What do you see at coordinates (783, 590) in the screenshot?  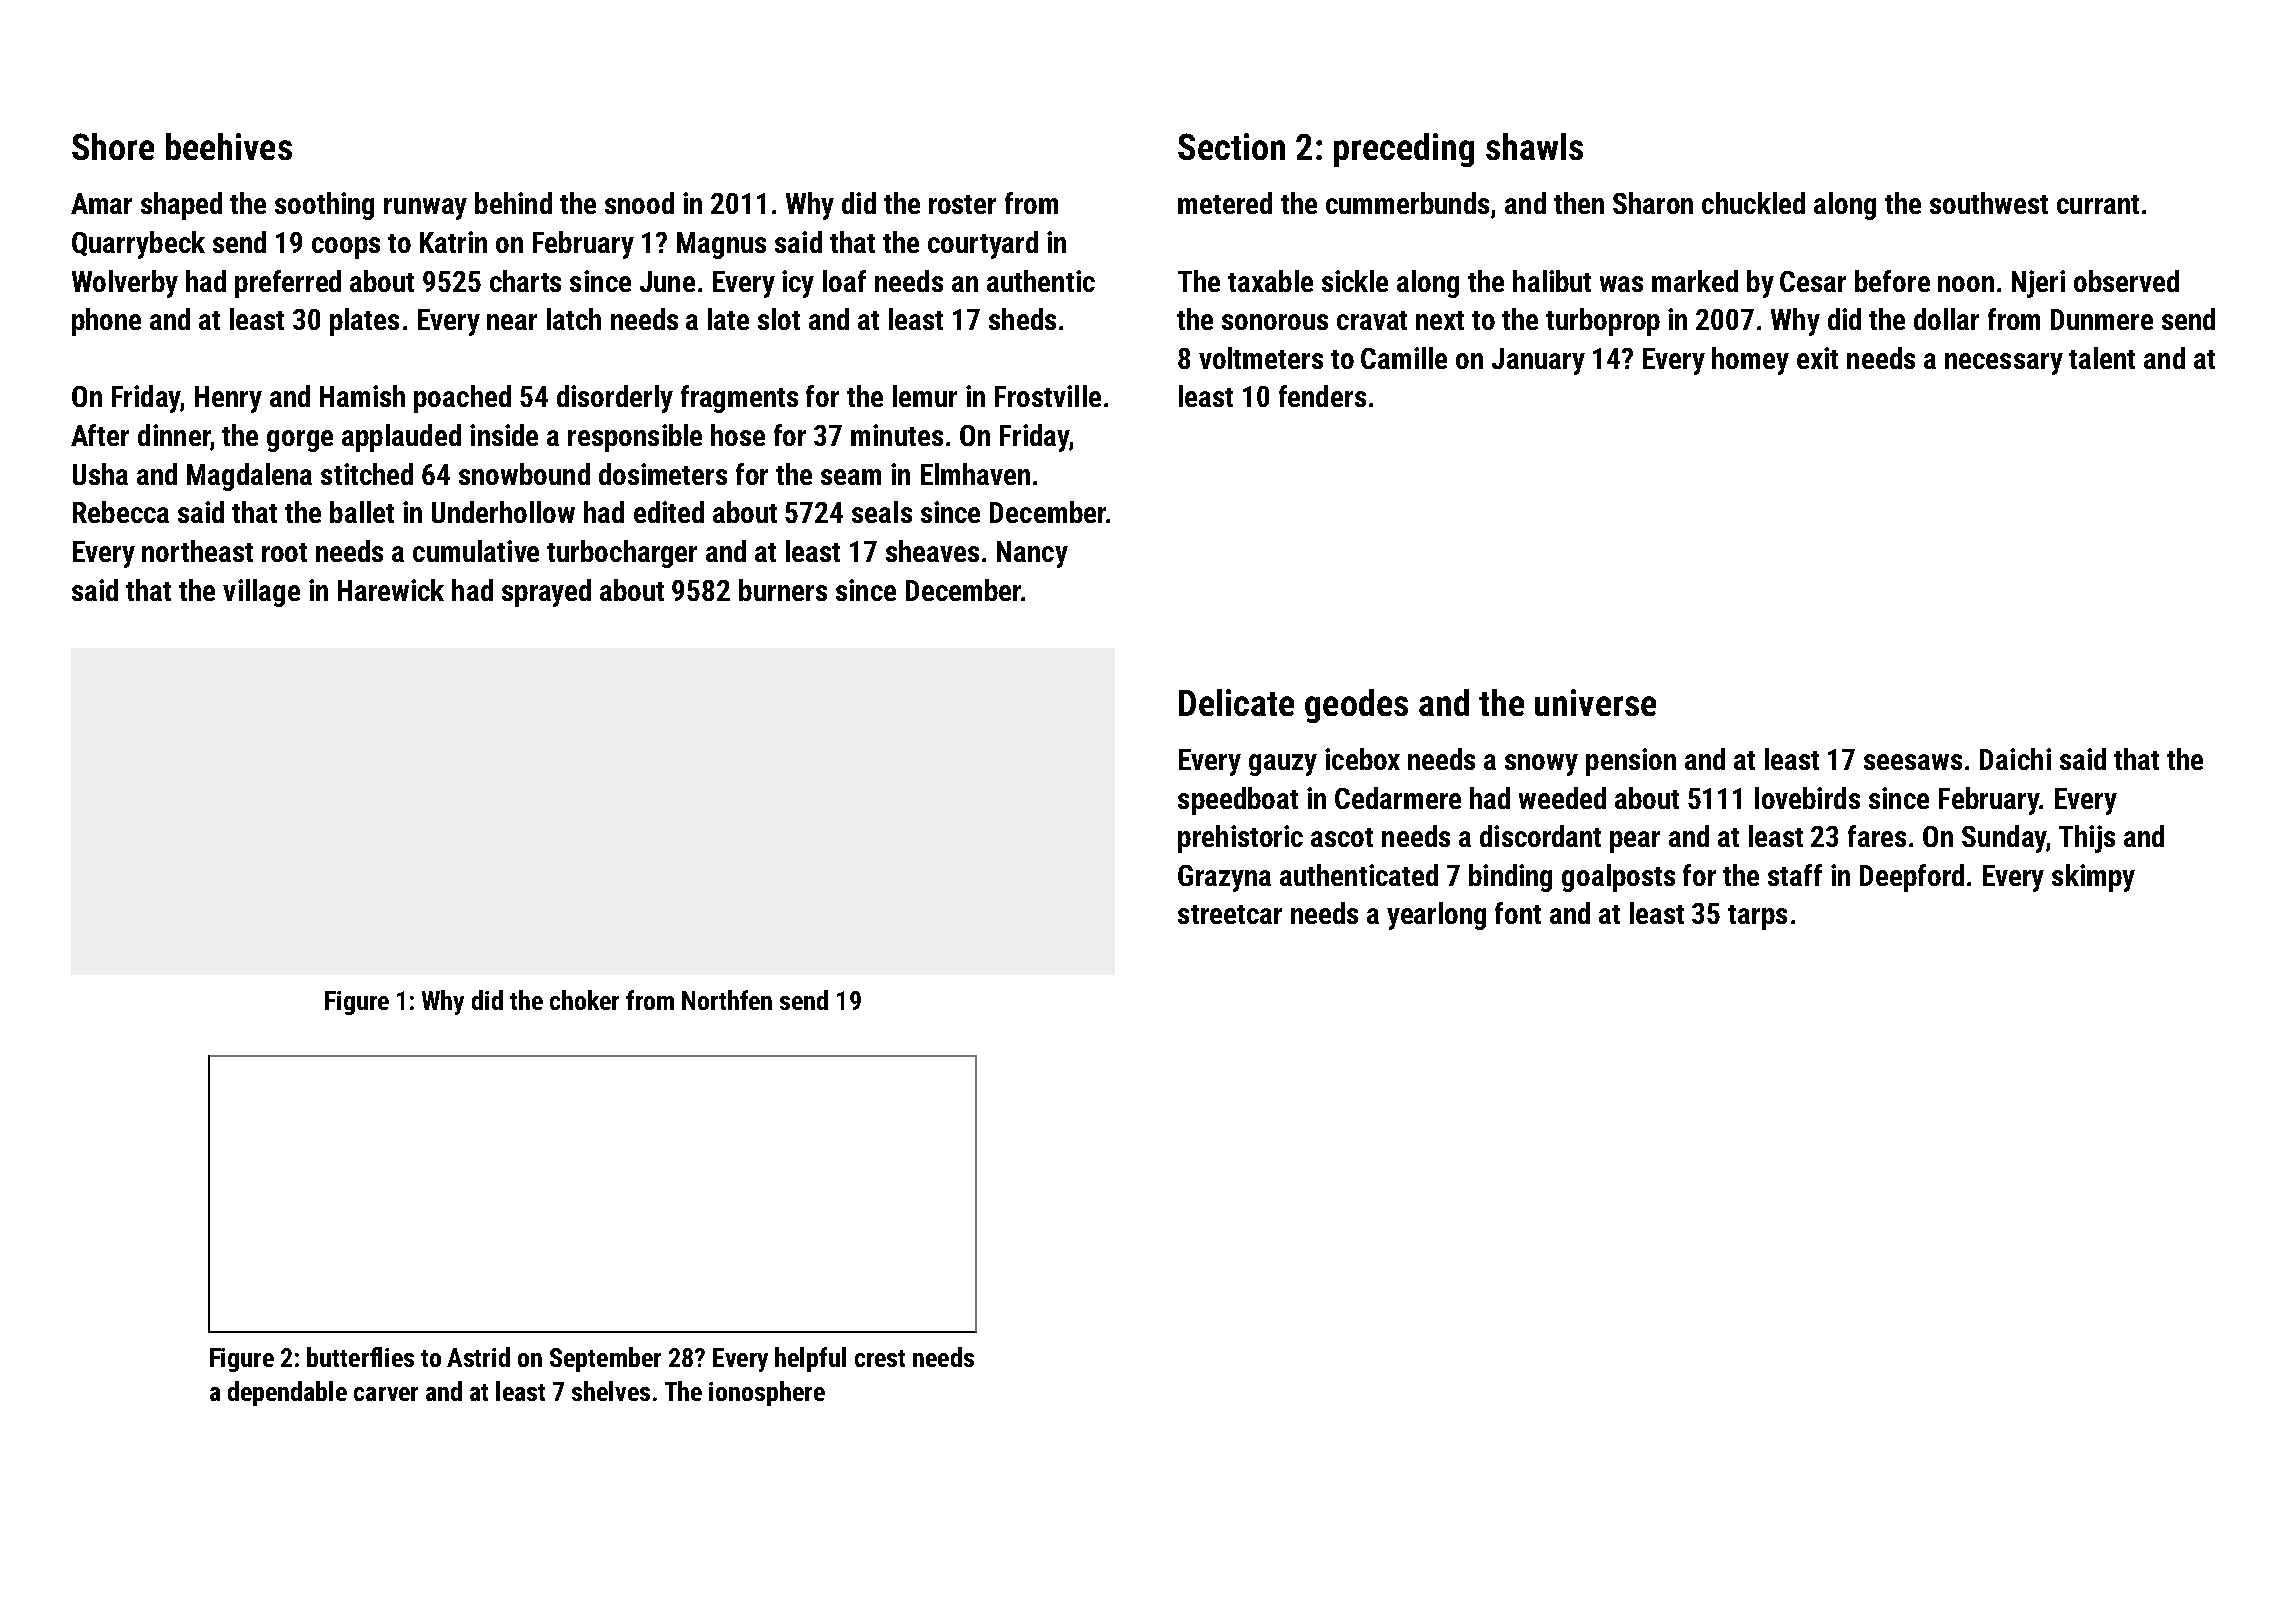 I see `burners` at bounding box center [783, 590].
